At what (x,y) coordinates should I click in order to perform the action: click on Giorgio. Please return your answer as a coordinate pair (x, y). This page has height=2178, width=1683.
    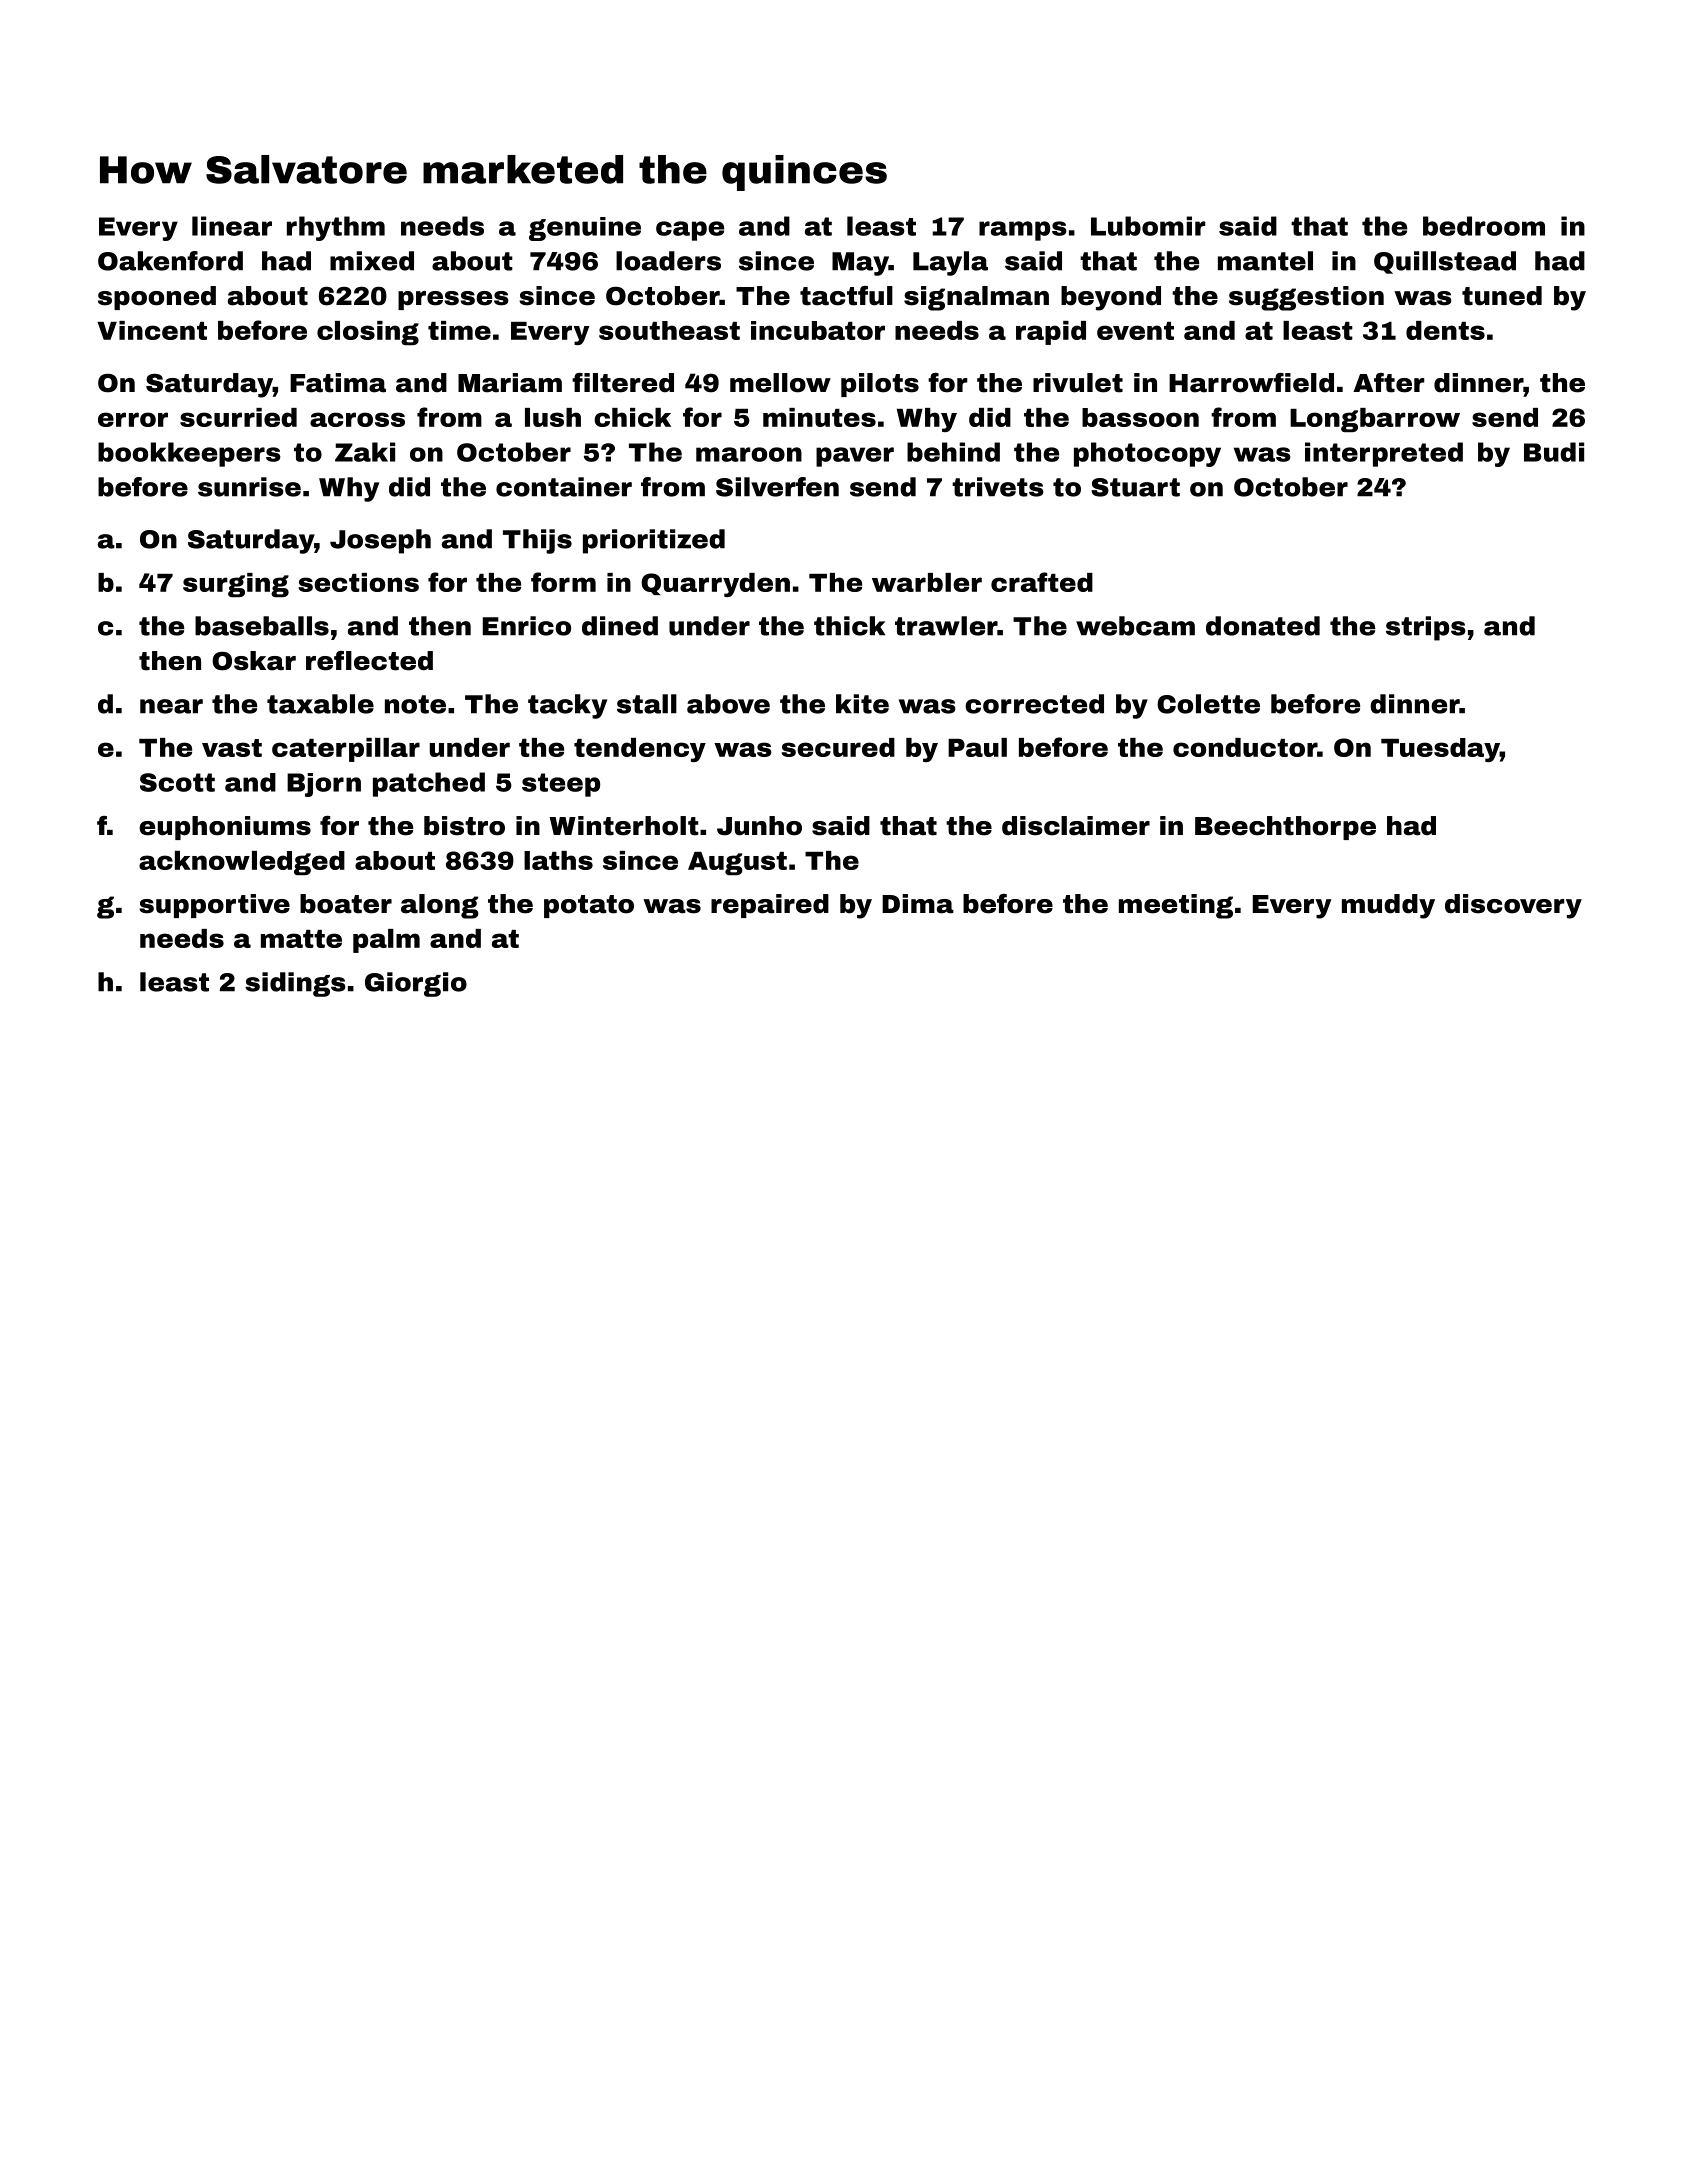
    Looking at the image, I should click on (416, 984).
